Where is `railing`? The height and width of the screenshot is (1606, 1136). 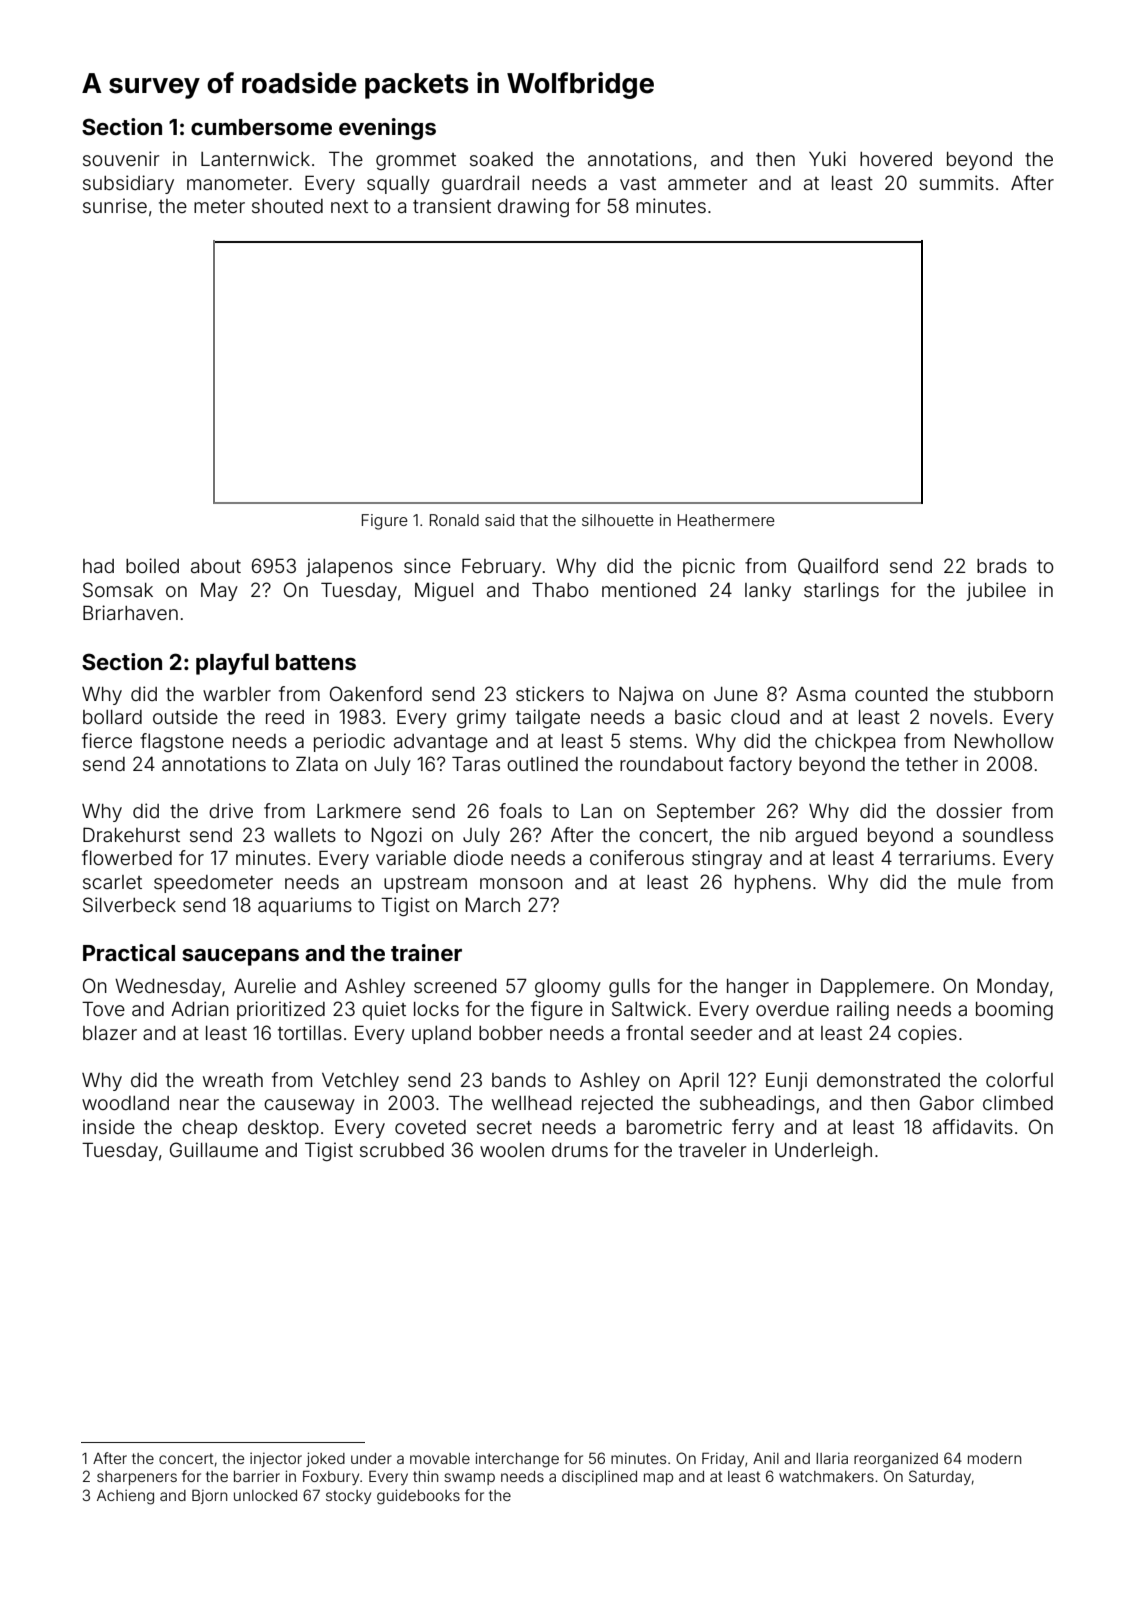 railing is located at coordinates (863, 1010).
